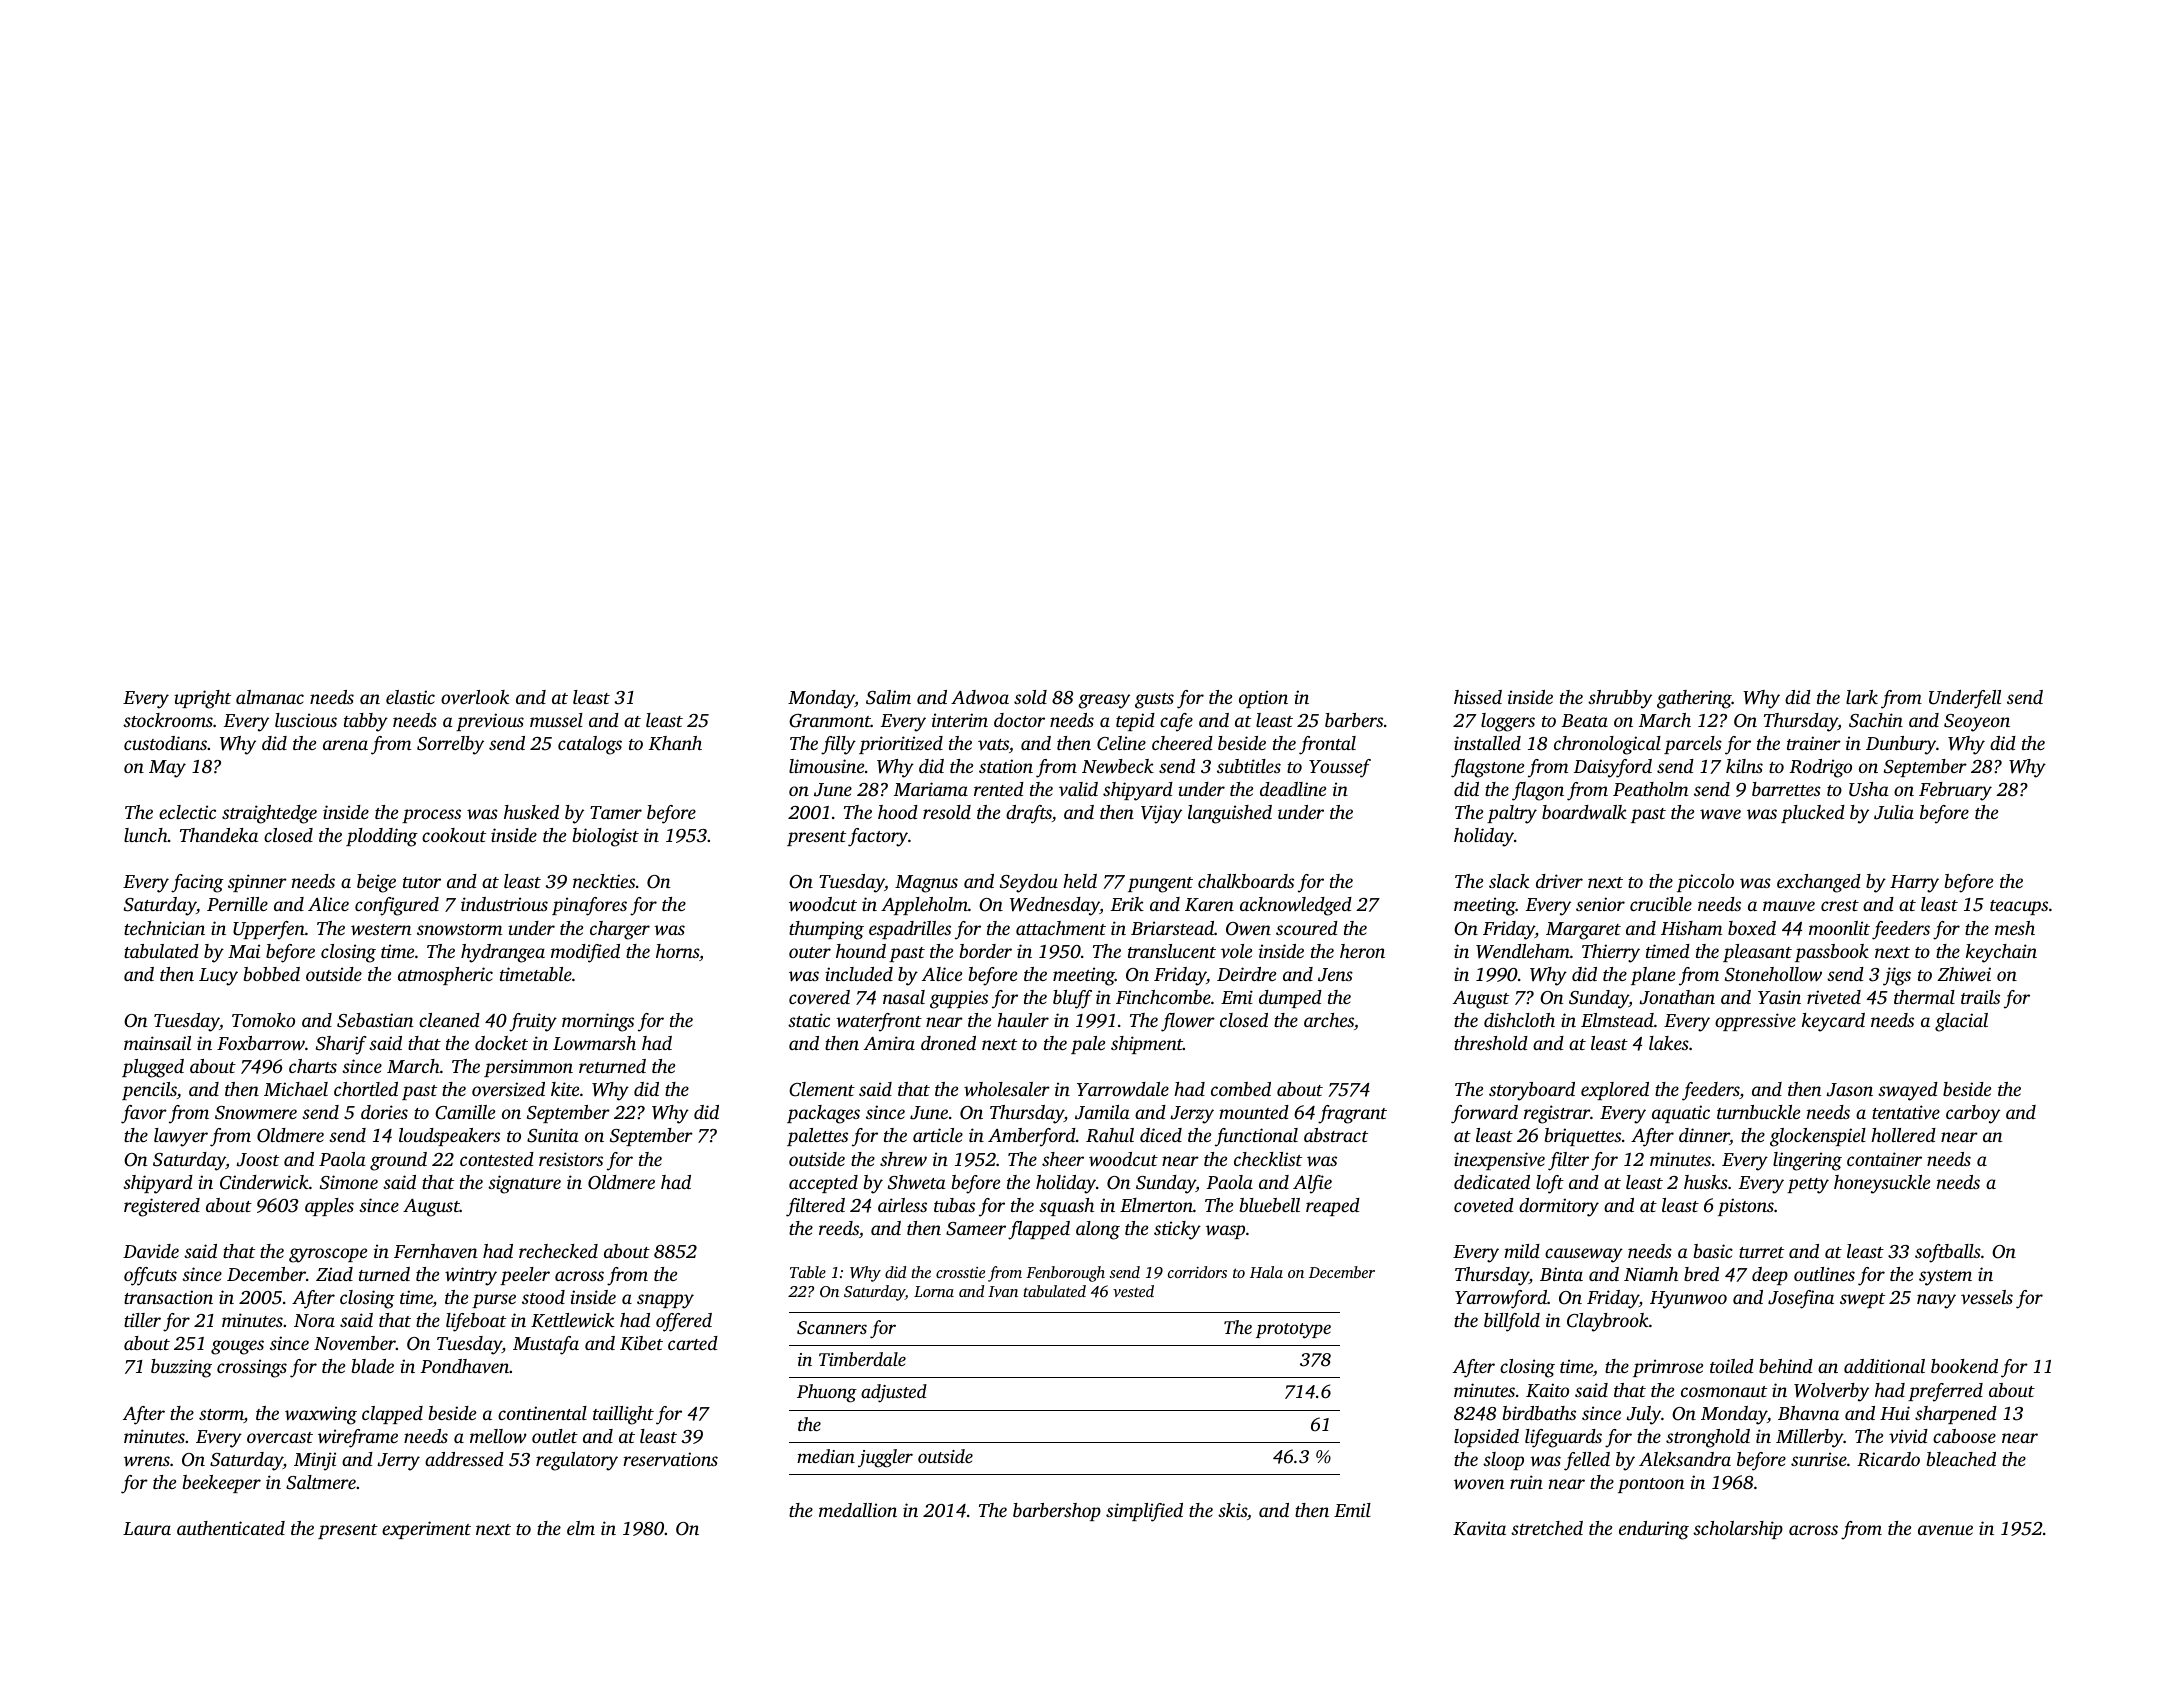 The width and height of the screenshot is (2178, 1683). What do you see at coordinates (1156, 1205) in the screenshot?
I see `Elmerton` at bounding box center [1156, 1205].
